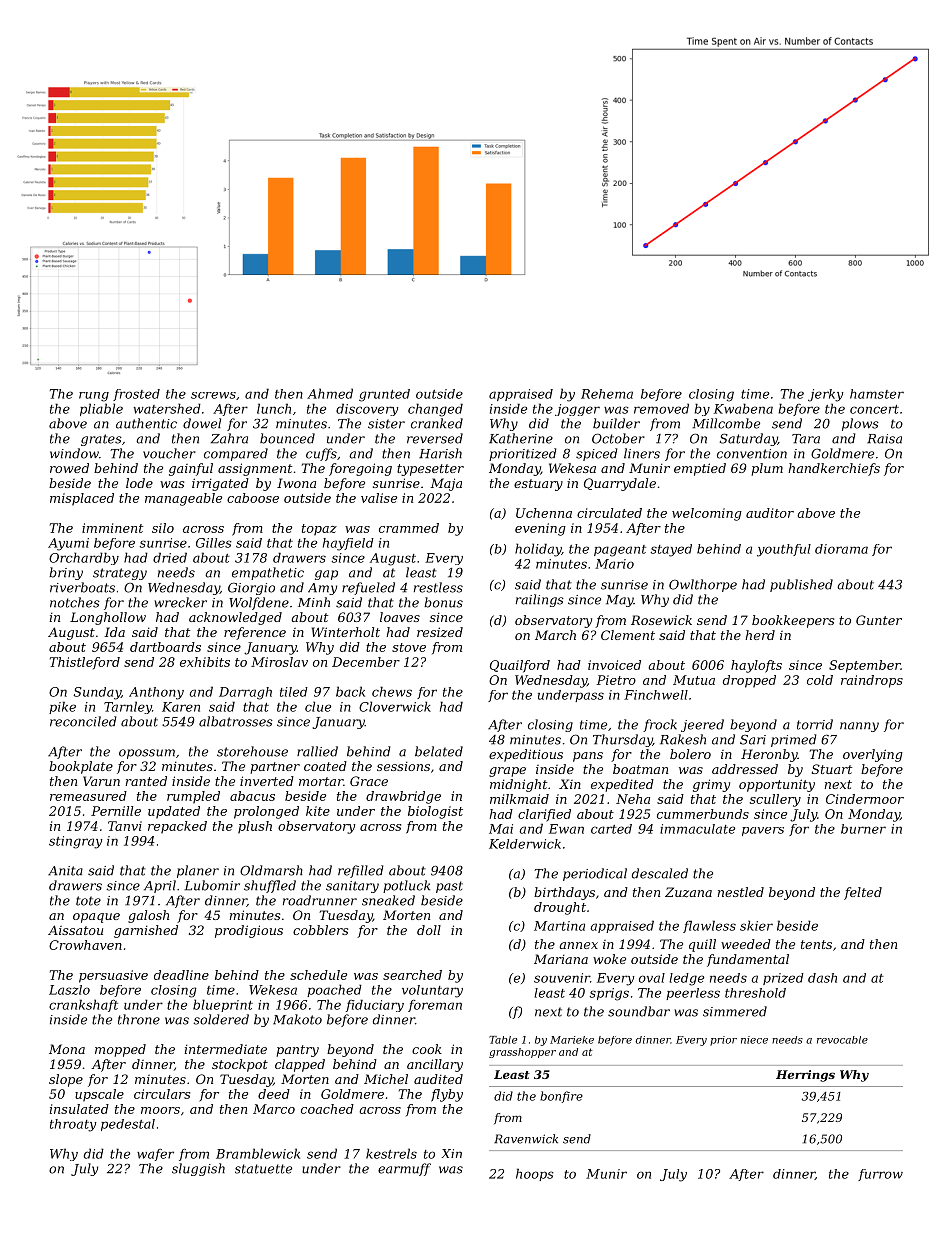 Image resolution: width=952 pixels, height=1233 pixels. What do you see at coordinates (521, 438) in the document?
I see `Katherine` at bounding box center [521, 438].
